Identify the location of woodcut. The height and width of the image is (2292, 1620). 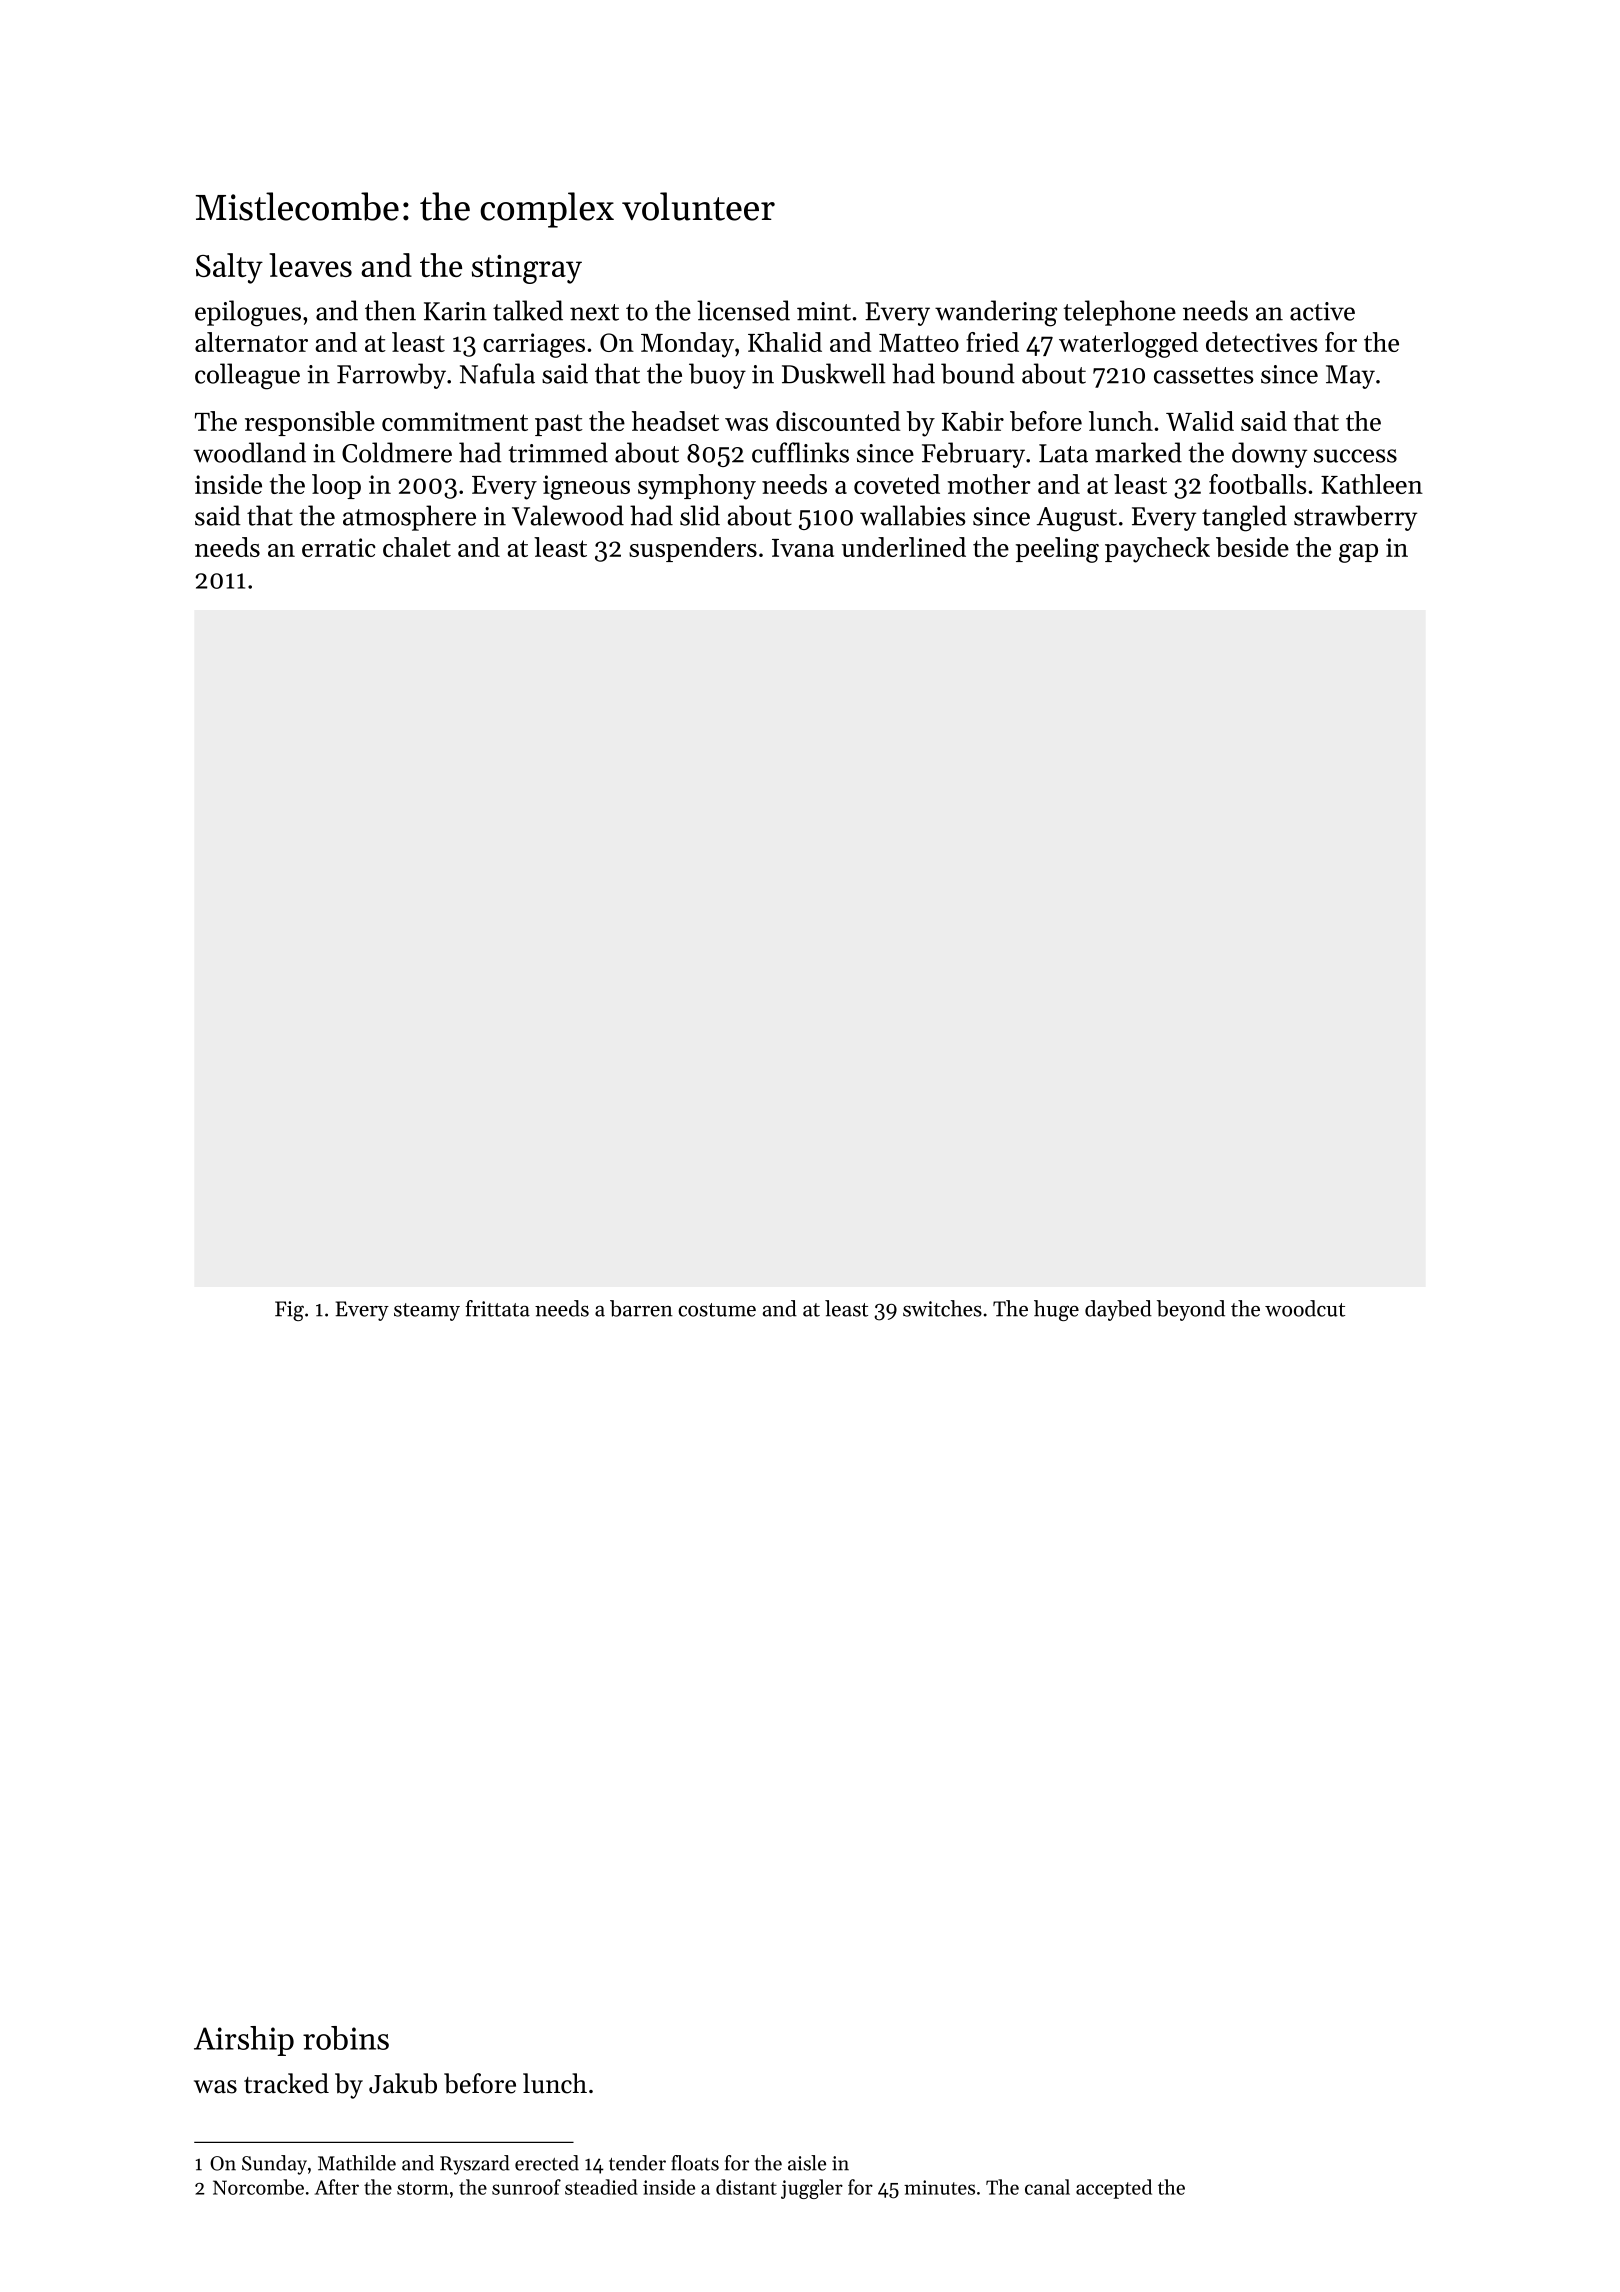
(1305, 1308).
